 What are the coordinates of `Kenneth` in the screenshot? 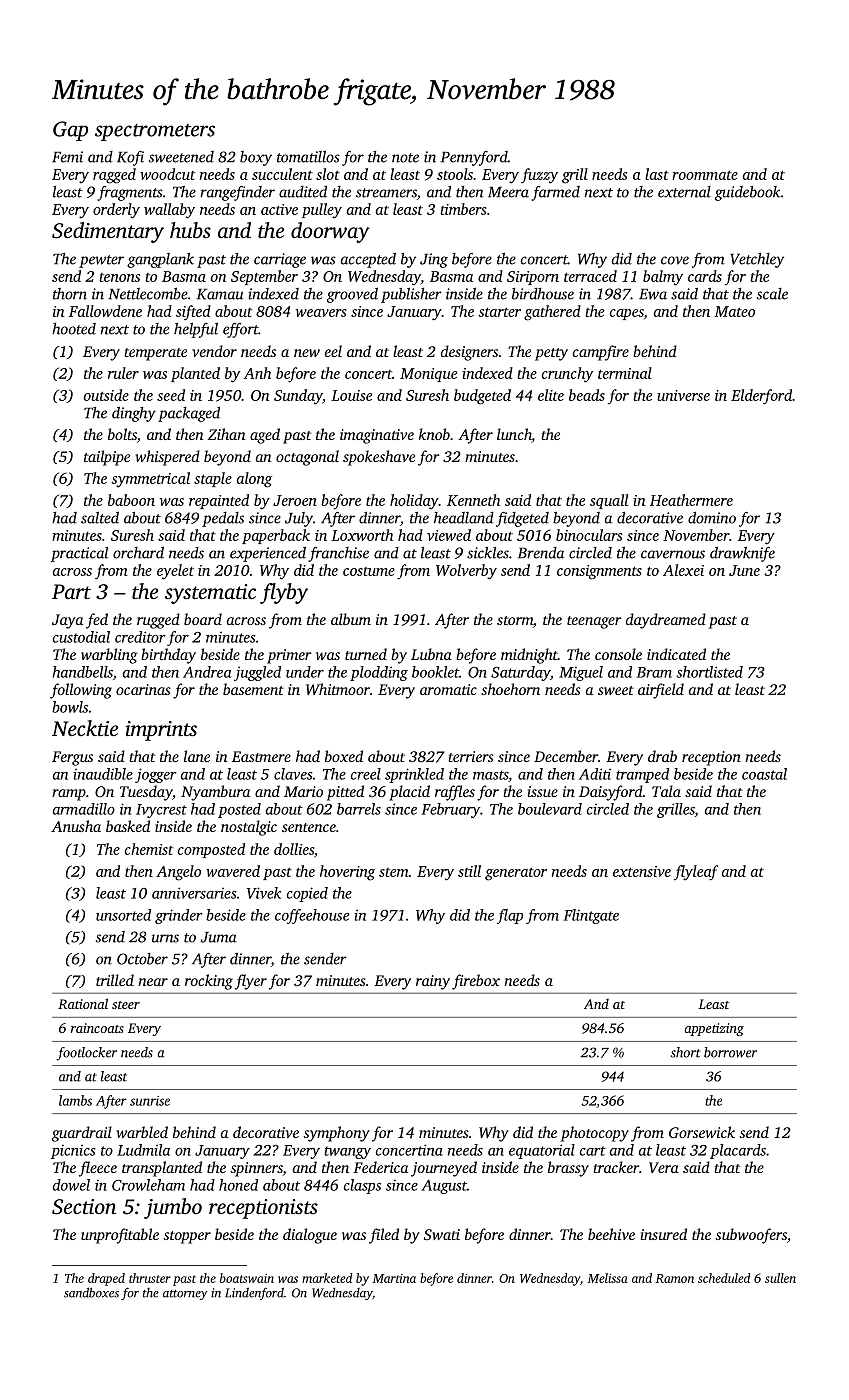 It's located at (473, 500).
